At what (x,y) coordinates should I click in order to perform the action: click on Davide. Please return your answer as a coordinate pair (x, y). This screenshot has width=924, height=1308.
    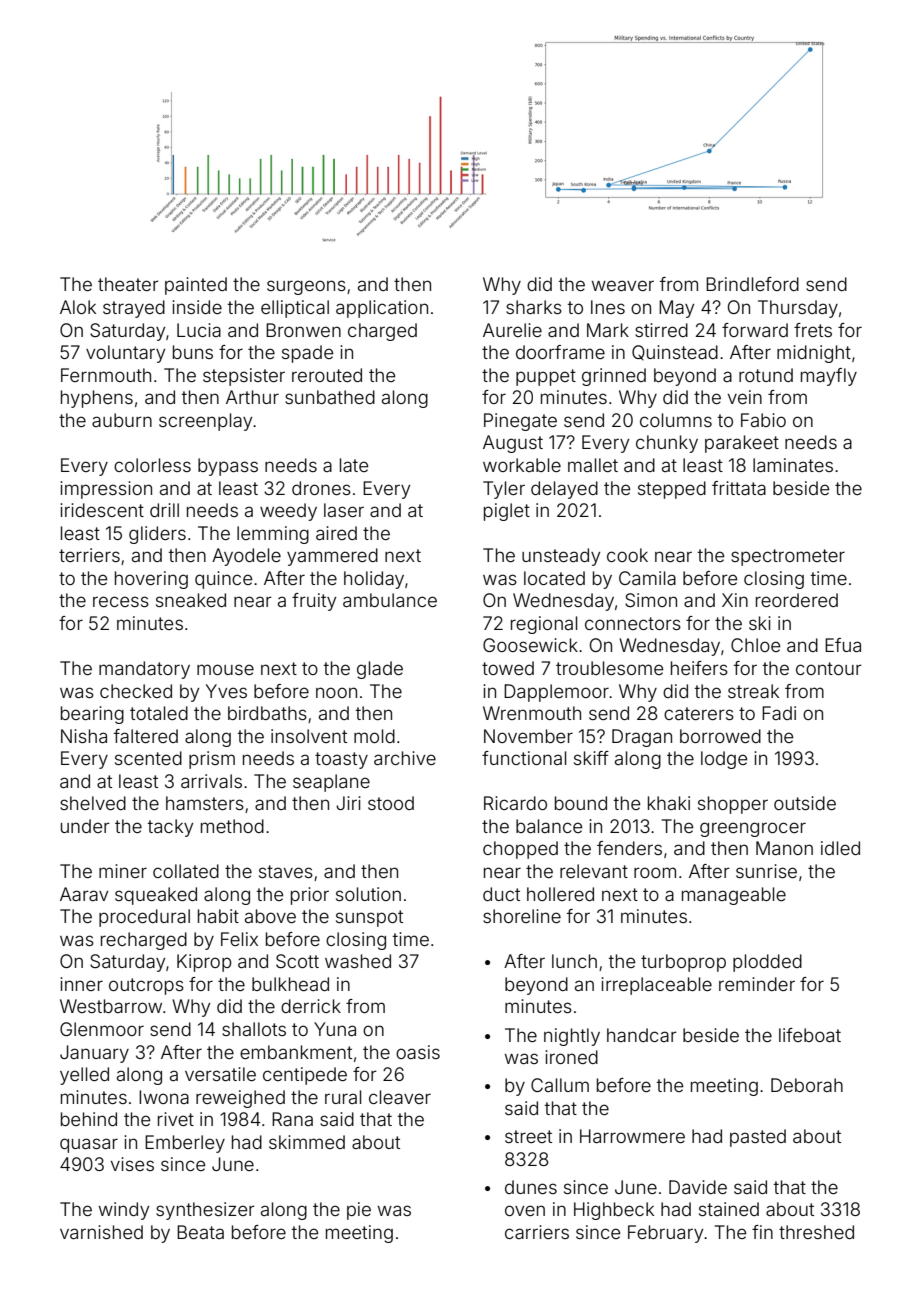
    Looking at the image, I should click on (698, 1187).
